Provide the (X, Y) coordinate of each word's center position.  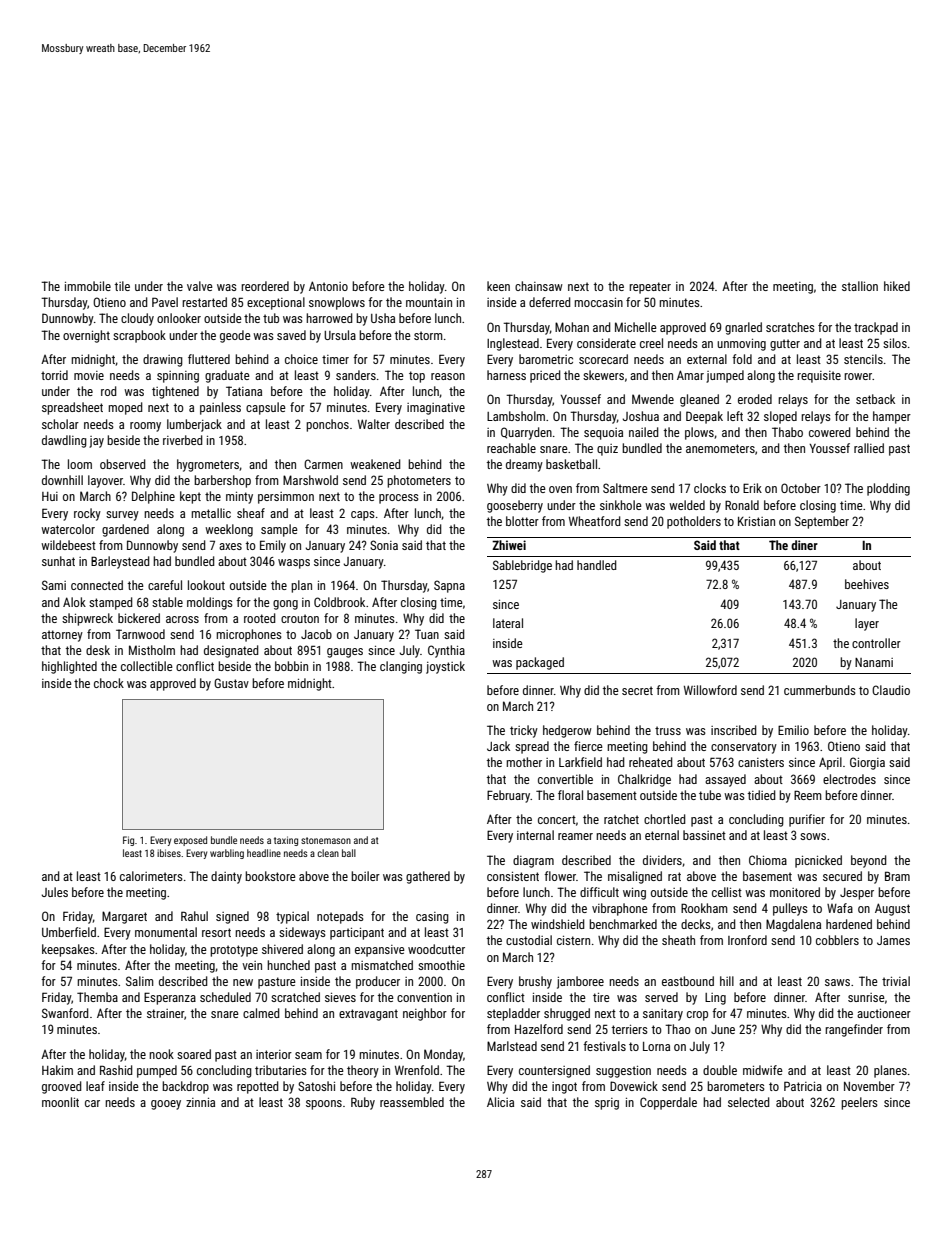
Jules (54, 892)
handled (597, 565)
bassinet (704, 835)
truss (668, 730)
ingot (564, 1088)
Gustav (231, 683)
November (869, 1086)
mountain (429, 302)
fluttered (209, 359)
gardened (125, 530)
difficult (599, 892)
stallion (860, 286)
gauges (345, 653)
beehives (867, 584)
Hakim (57, 1070)
